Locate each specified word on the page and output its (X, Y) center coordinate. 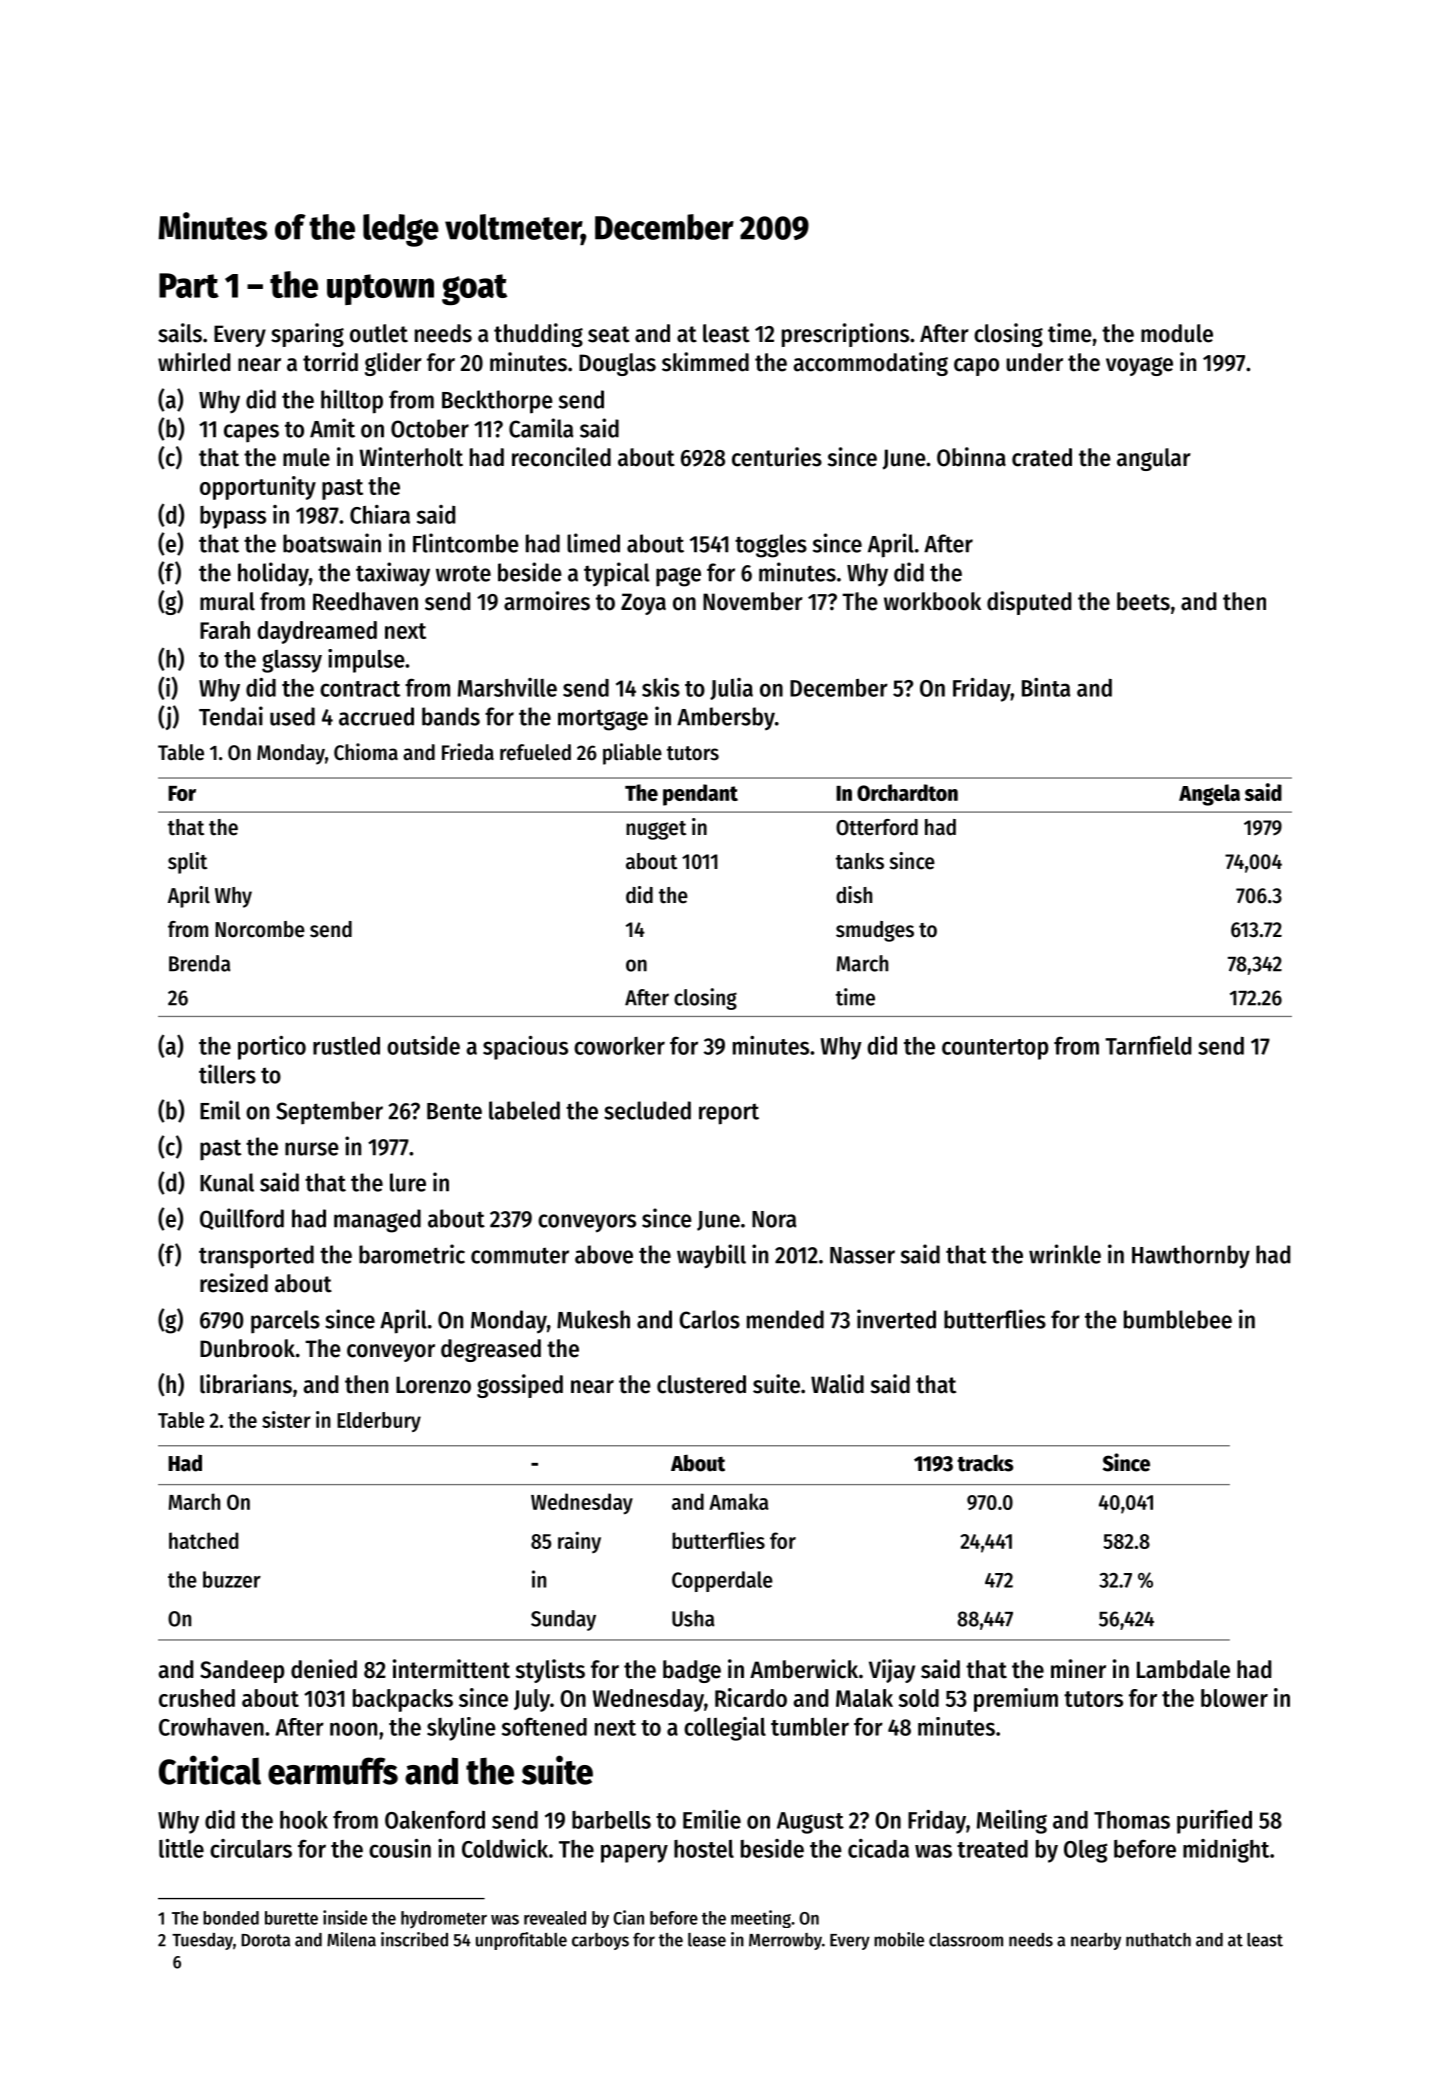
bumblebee (1178, 1319)
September (329, 1112)
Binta (1046, 687)
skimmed (705, 362)
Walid (837, 1384)
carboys (600, 1941)
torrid (330, 362)
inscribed (414, 1939)
